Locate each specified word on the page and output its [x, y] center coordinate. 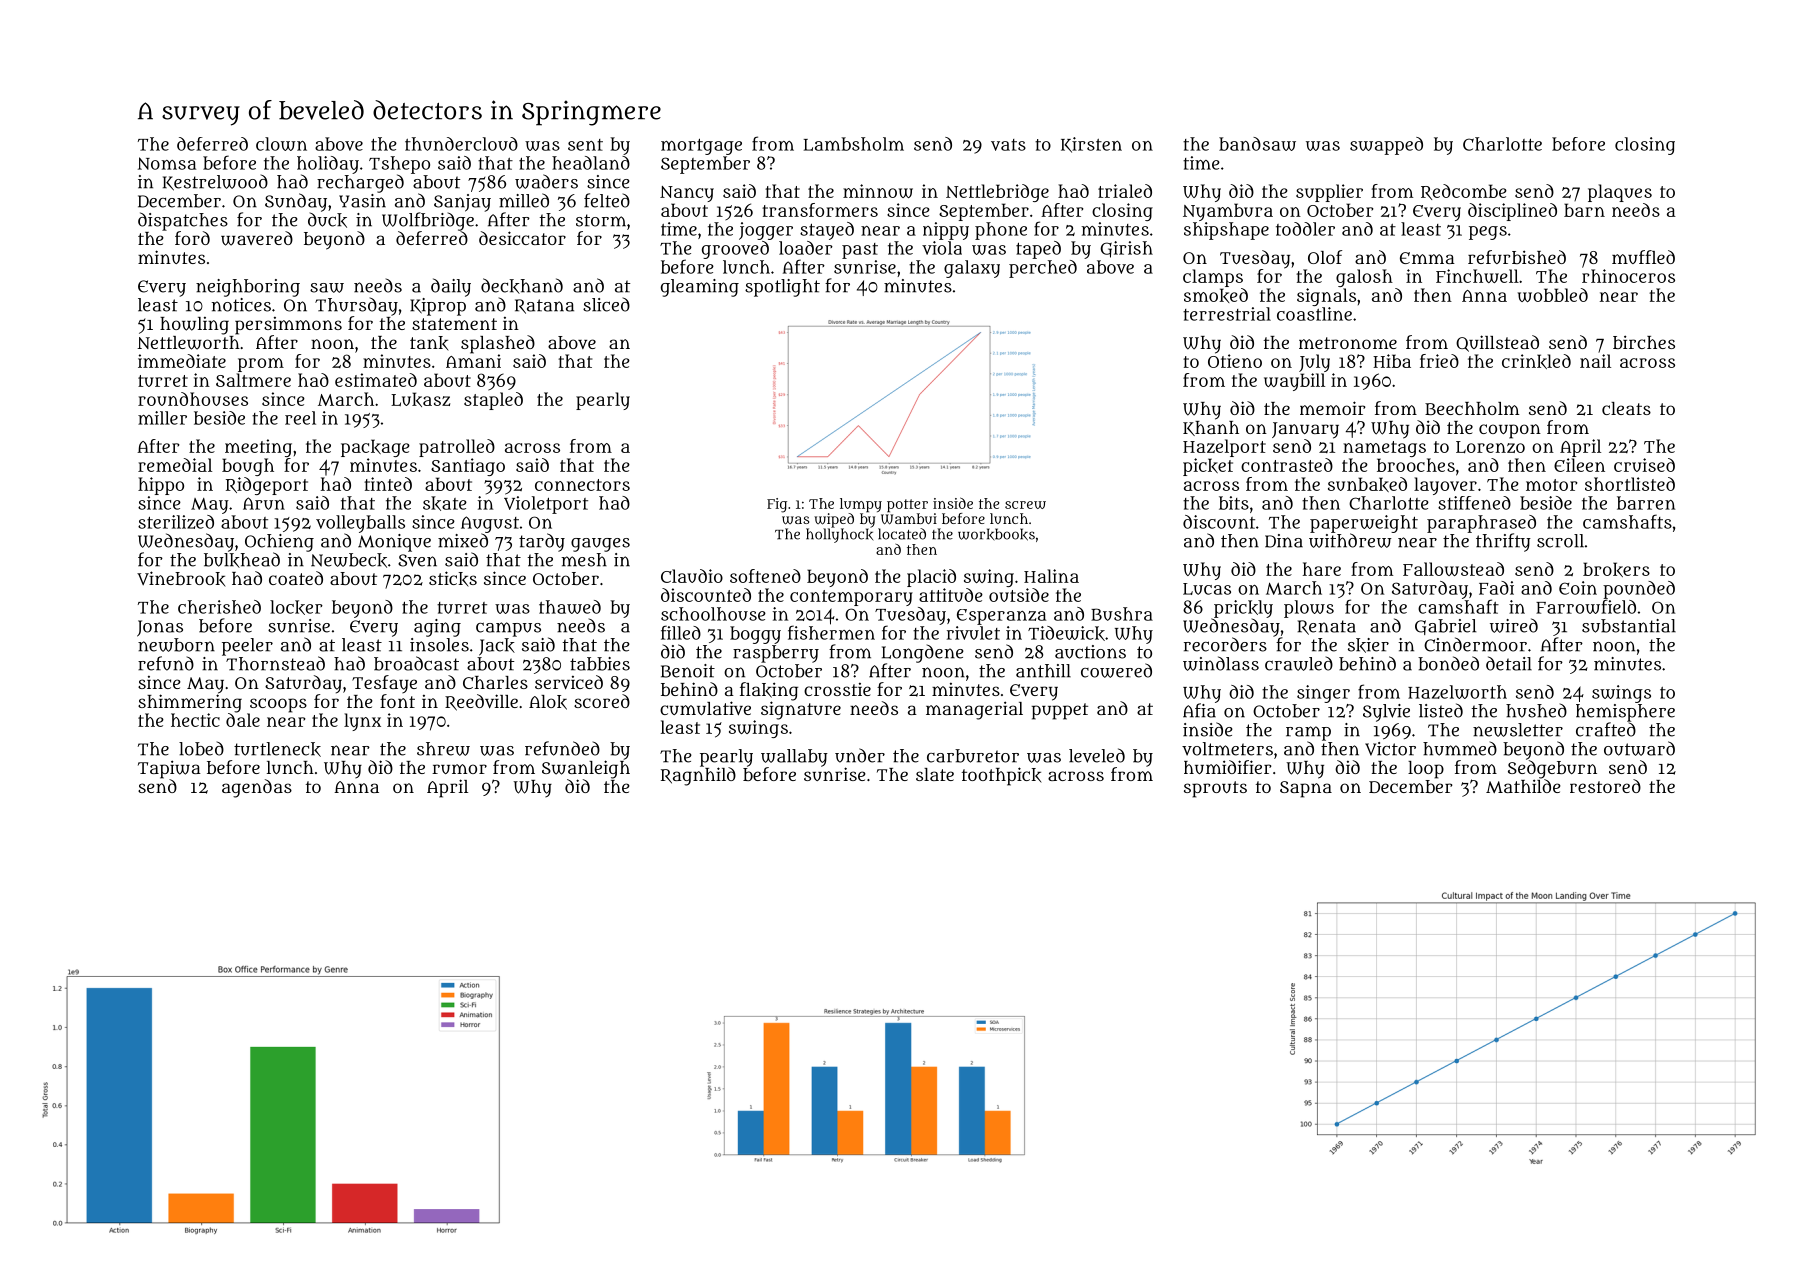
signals [1326, 297]
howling [194, 326]
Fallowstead [1453, 569]
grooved [735, 250]
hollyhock [839, 535]
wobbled [1553, 295]
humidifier [1227, 767]
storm [601, 220]
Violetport [546, 505]
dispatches [183, 221]
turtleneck [277, 749]
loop [1426, 770]
